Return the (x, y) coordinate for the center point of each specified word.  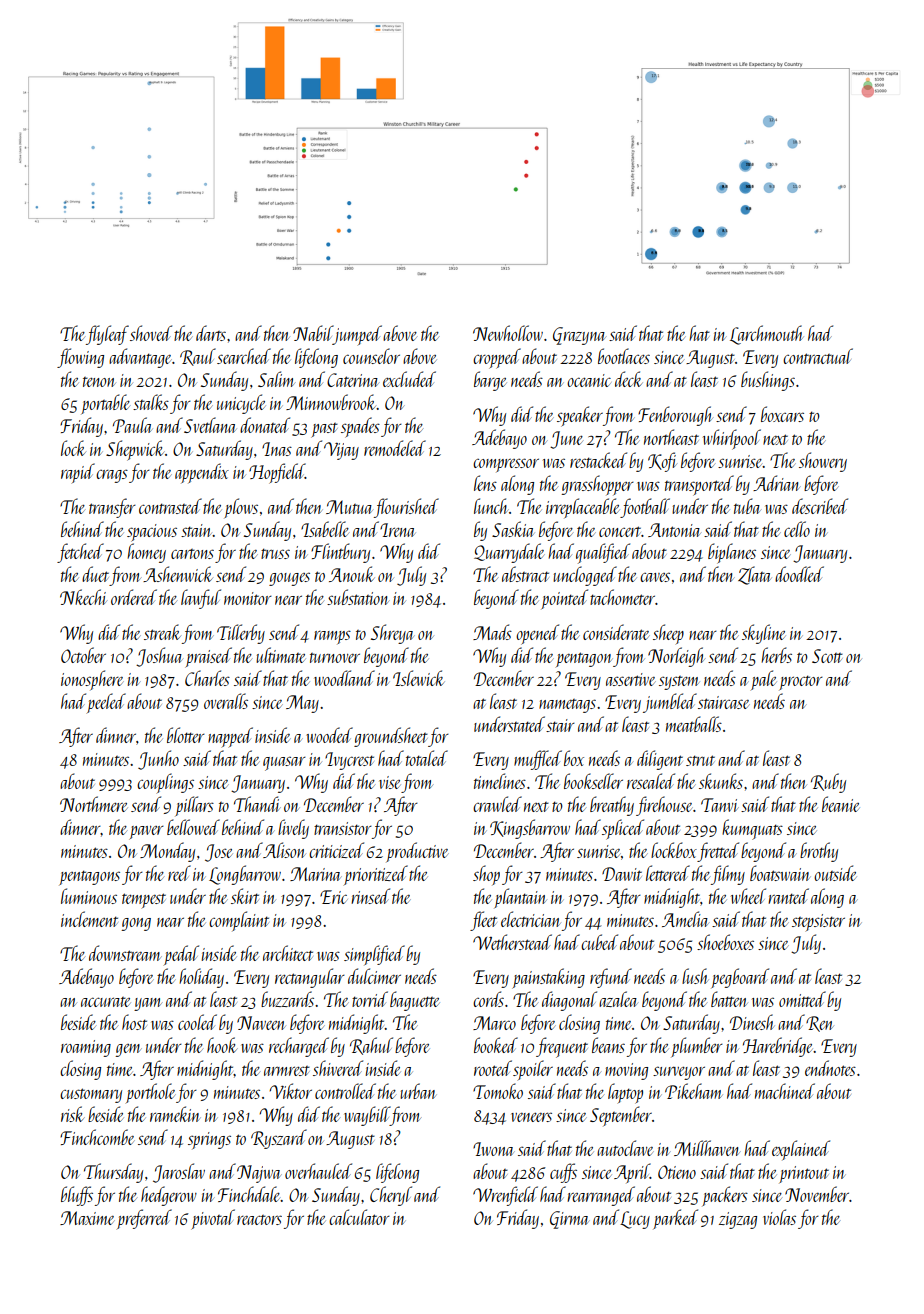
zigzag (738, 1220)
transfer (112, 508)
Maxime (87, 1218)
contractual (818, 356)
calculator (359, 1217)
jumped (357, 335)
